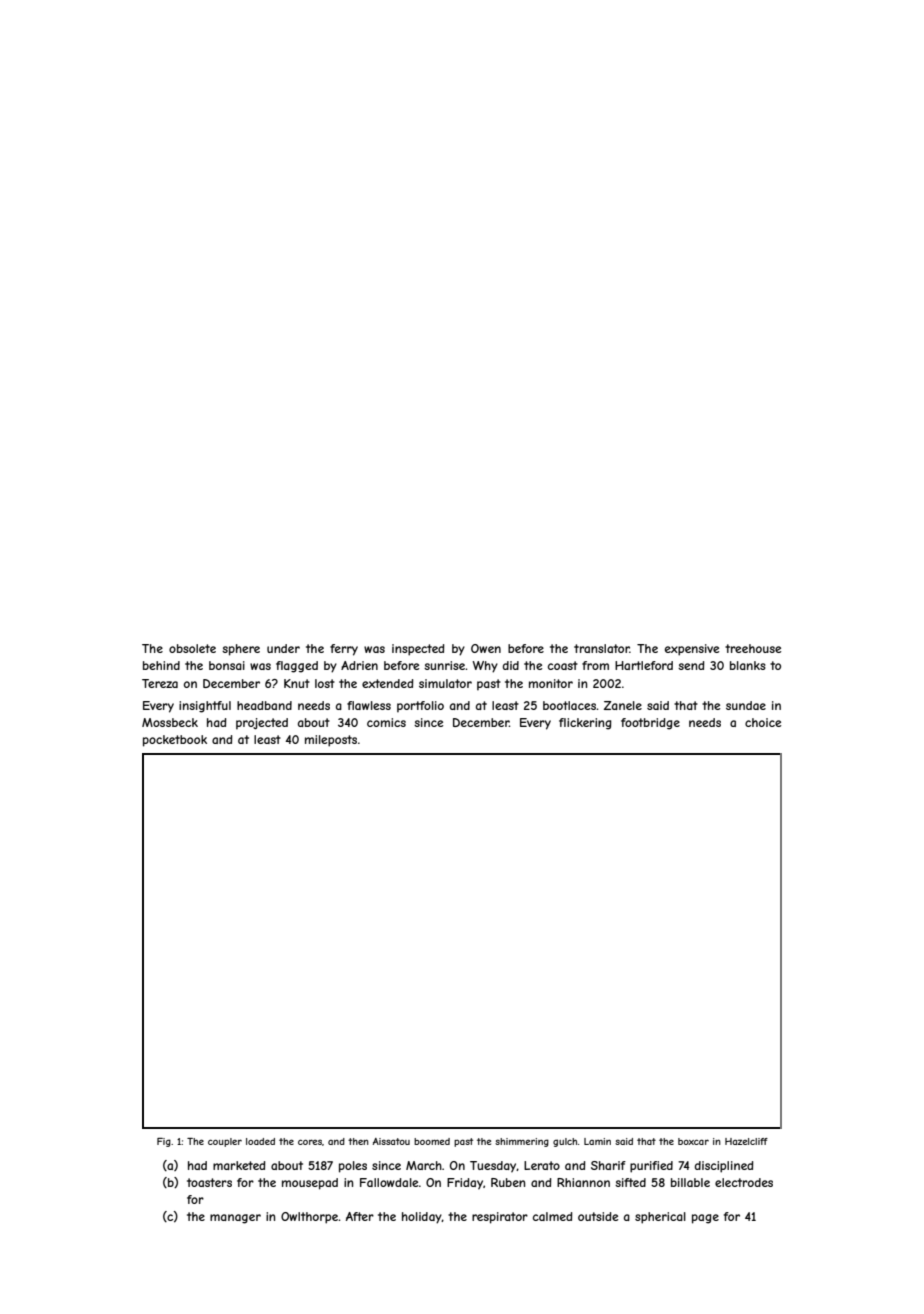 The image size is (924, 1314). What do you see at coordinates (692, 650) in the document?
I see `expensive` at bounding box center [692, 650].
